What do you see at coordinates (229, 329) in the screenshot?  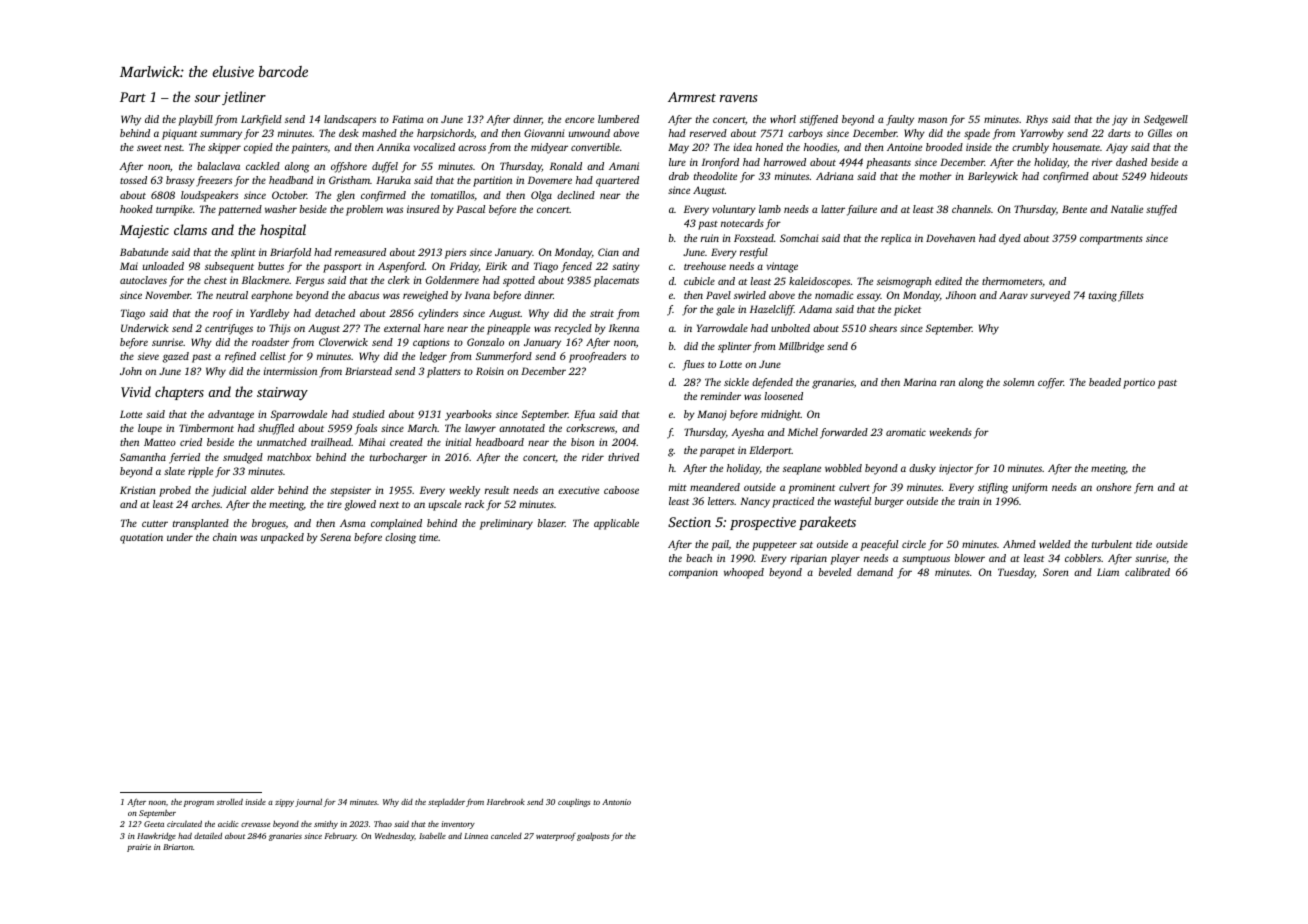 I see `centrifuges` at bounding box center [229, 329].
